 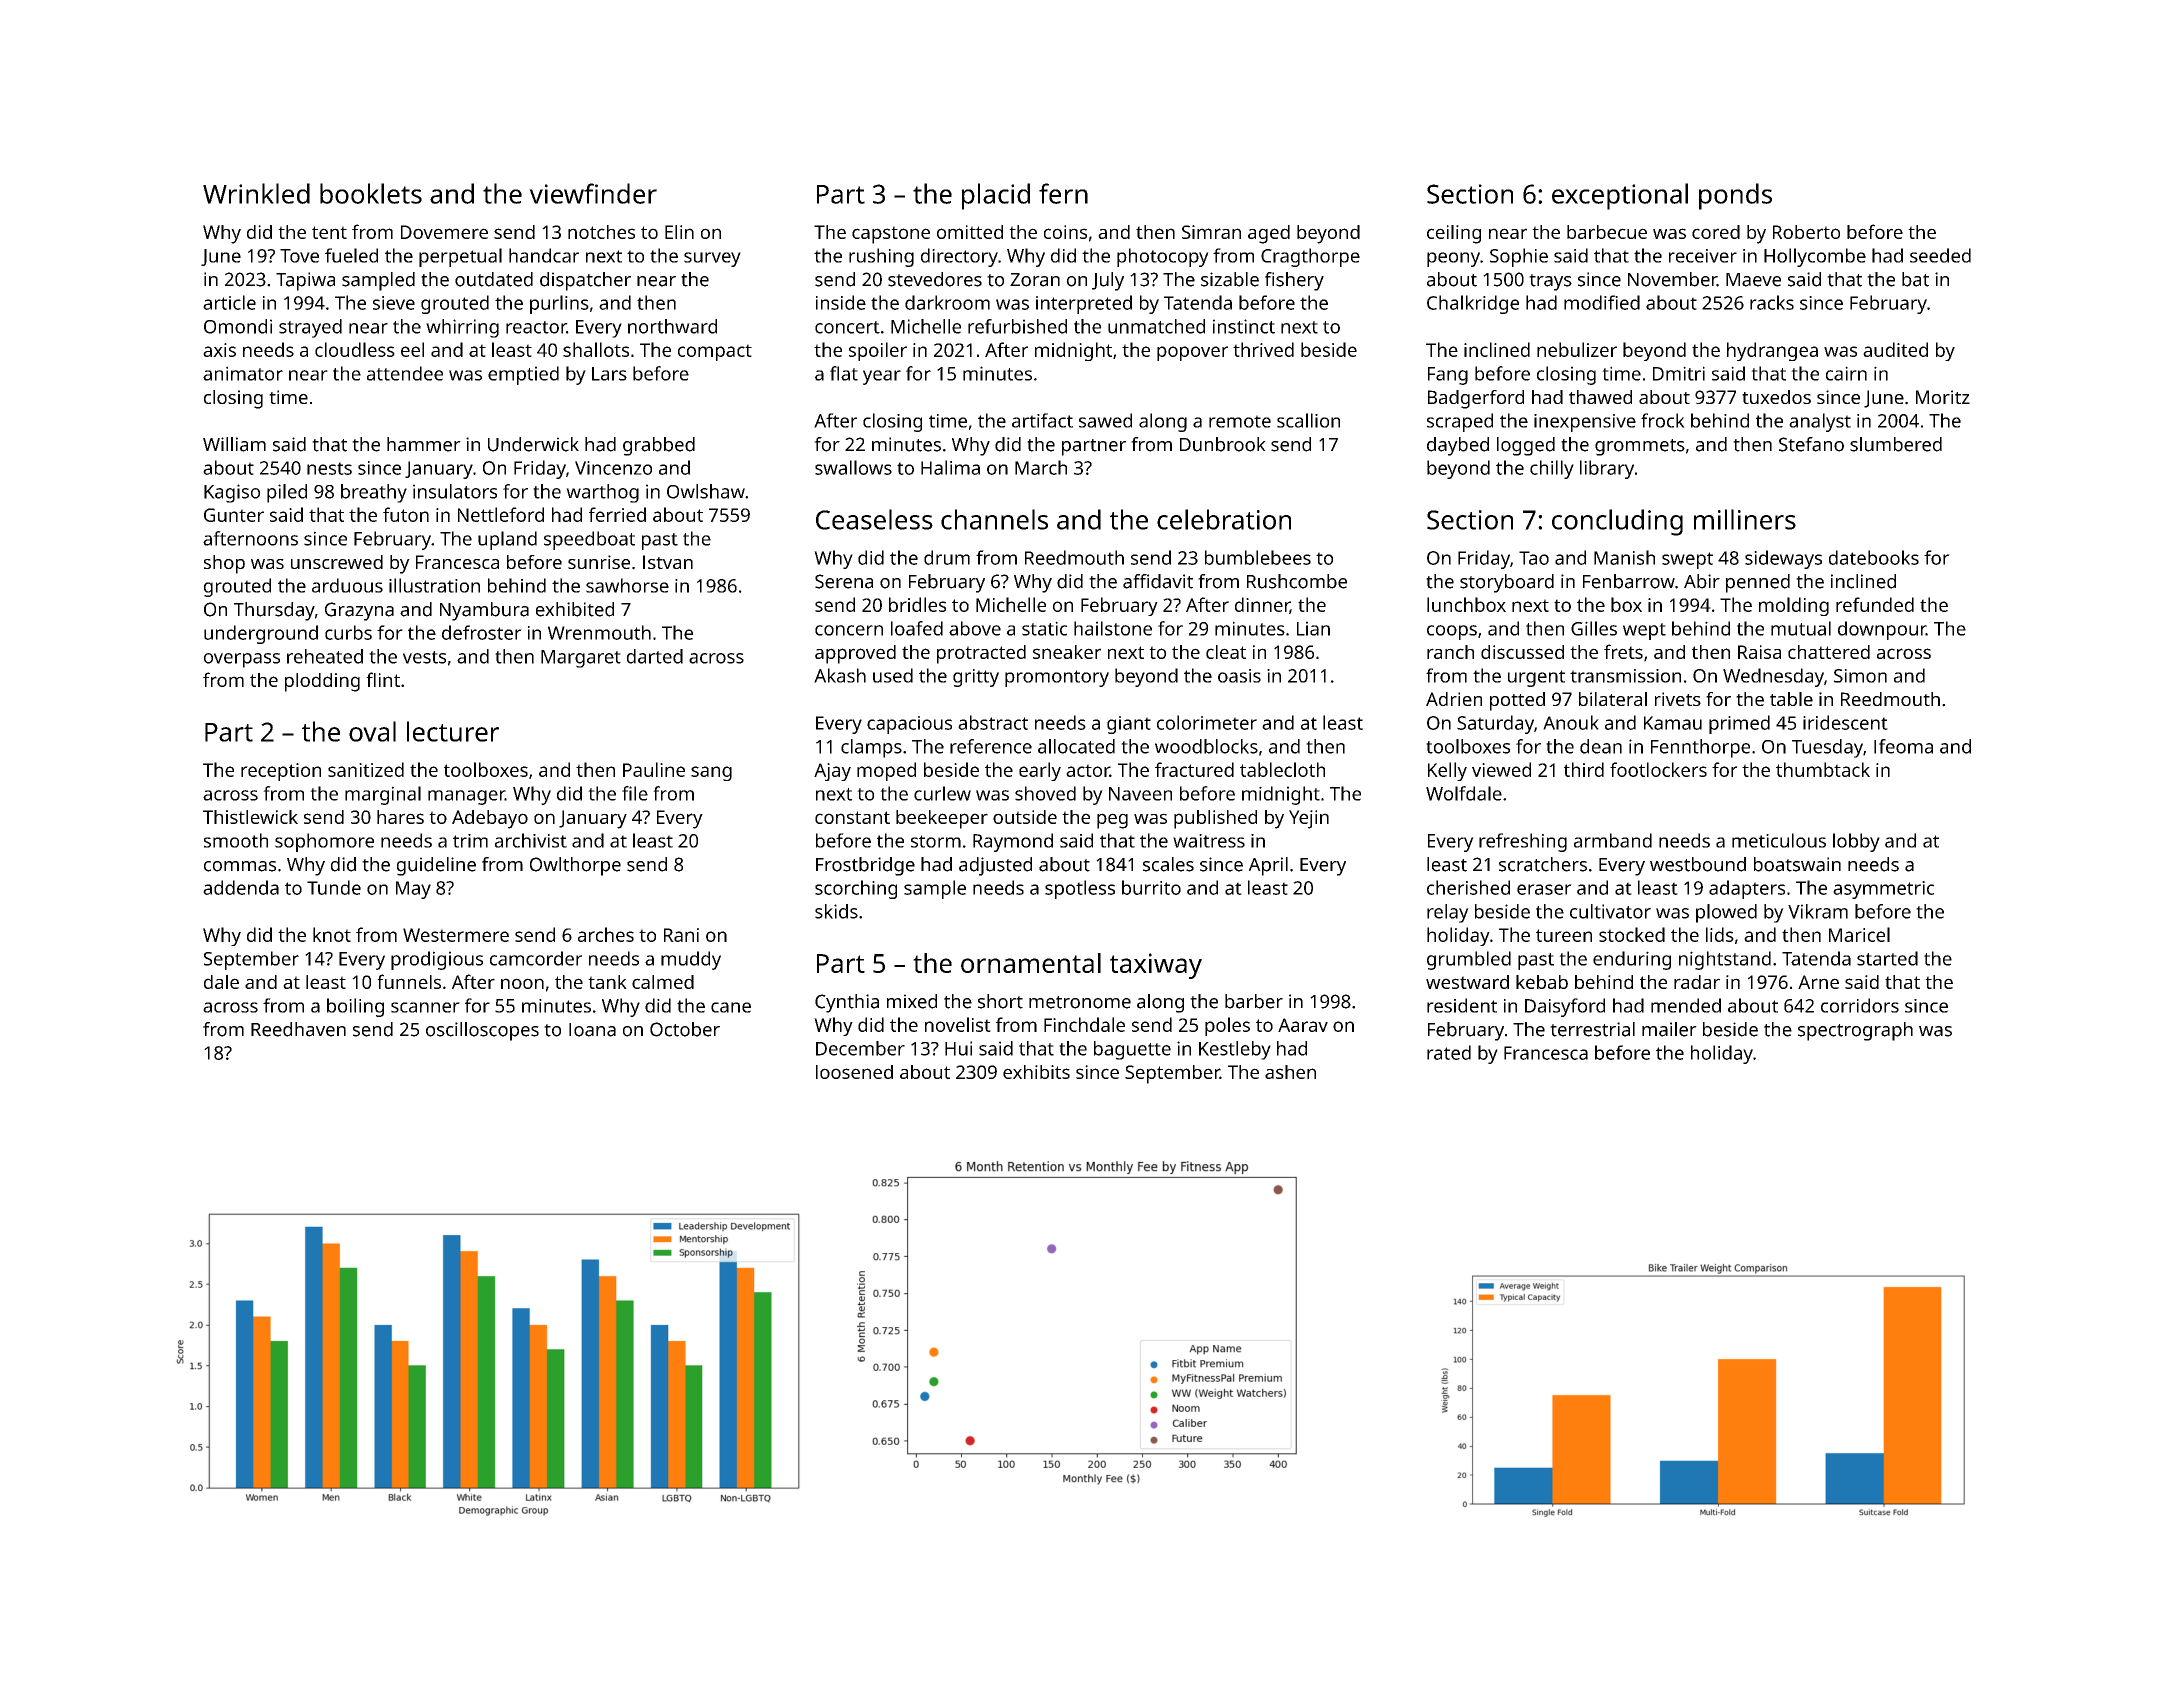 I want to click on Nyambura, so click(x=484, y=611).
